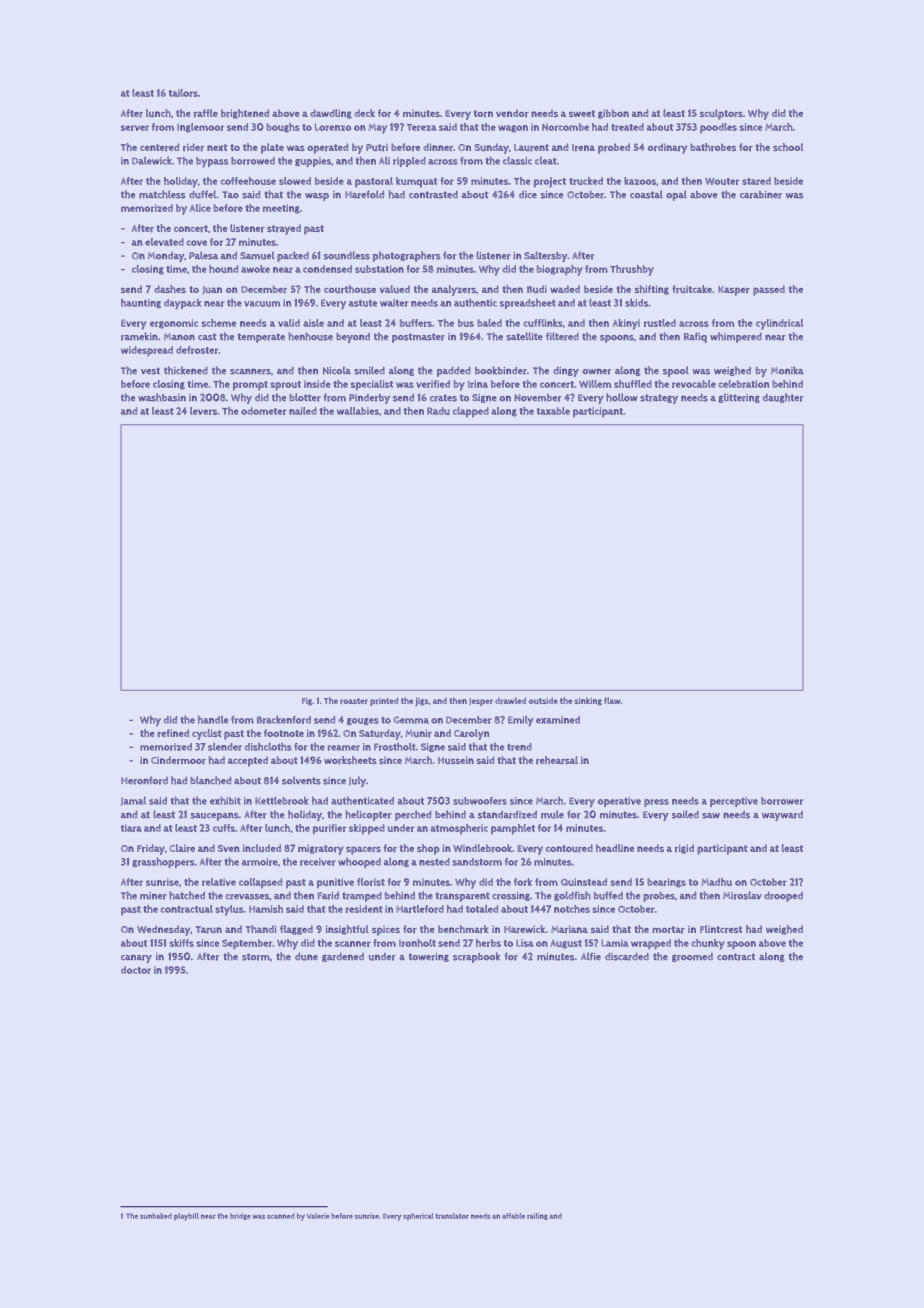 This screenshot has height=1308, width=924. Describe the element at coordinates (307, 702) in the screenshot. I see `Fig` at that location.
